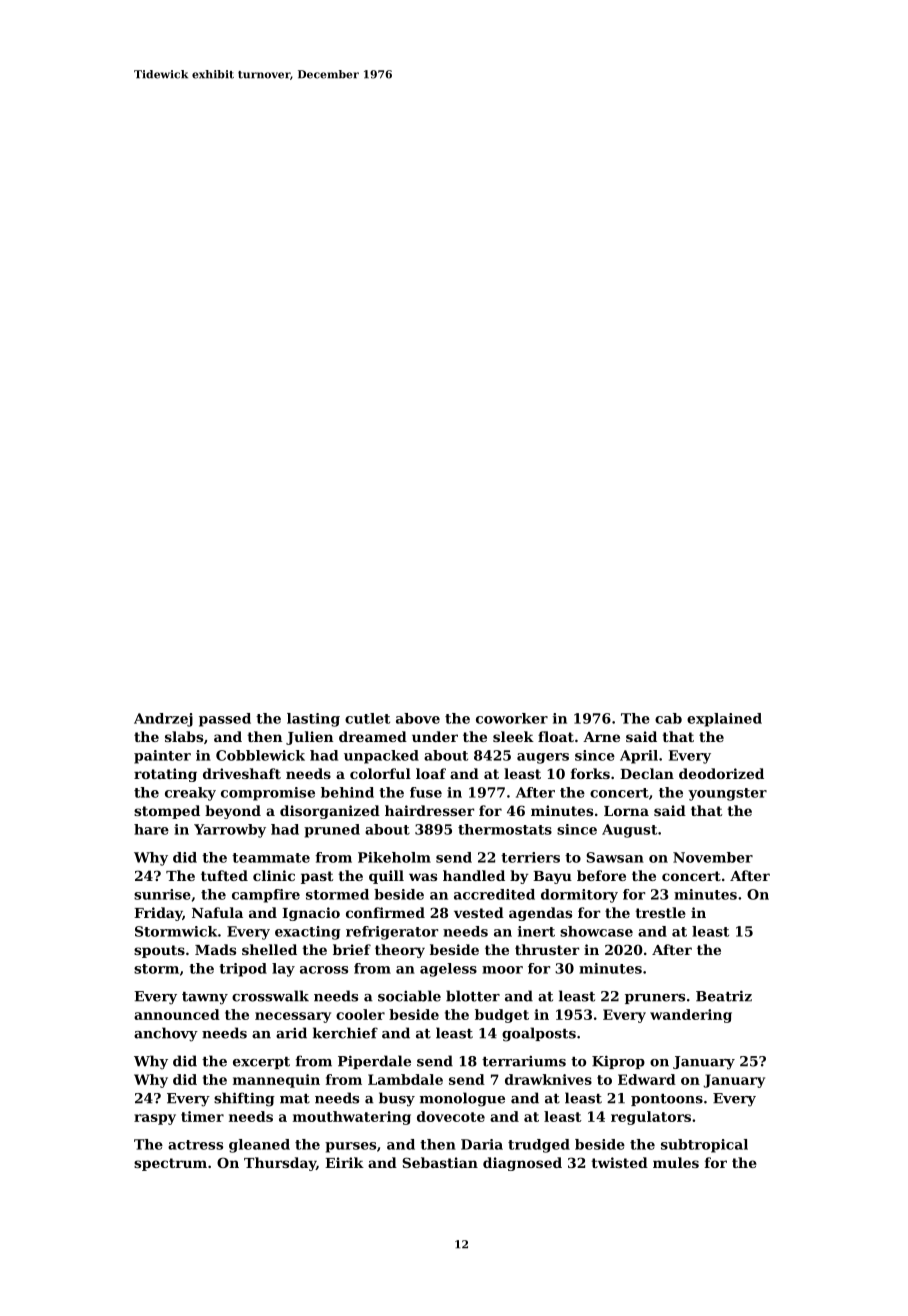  What do you see at coordinates (163, 720) in the page?
I see `Andrzej` at bounding box center [163, 720].
